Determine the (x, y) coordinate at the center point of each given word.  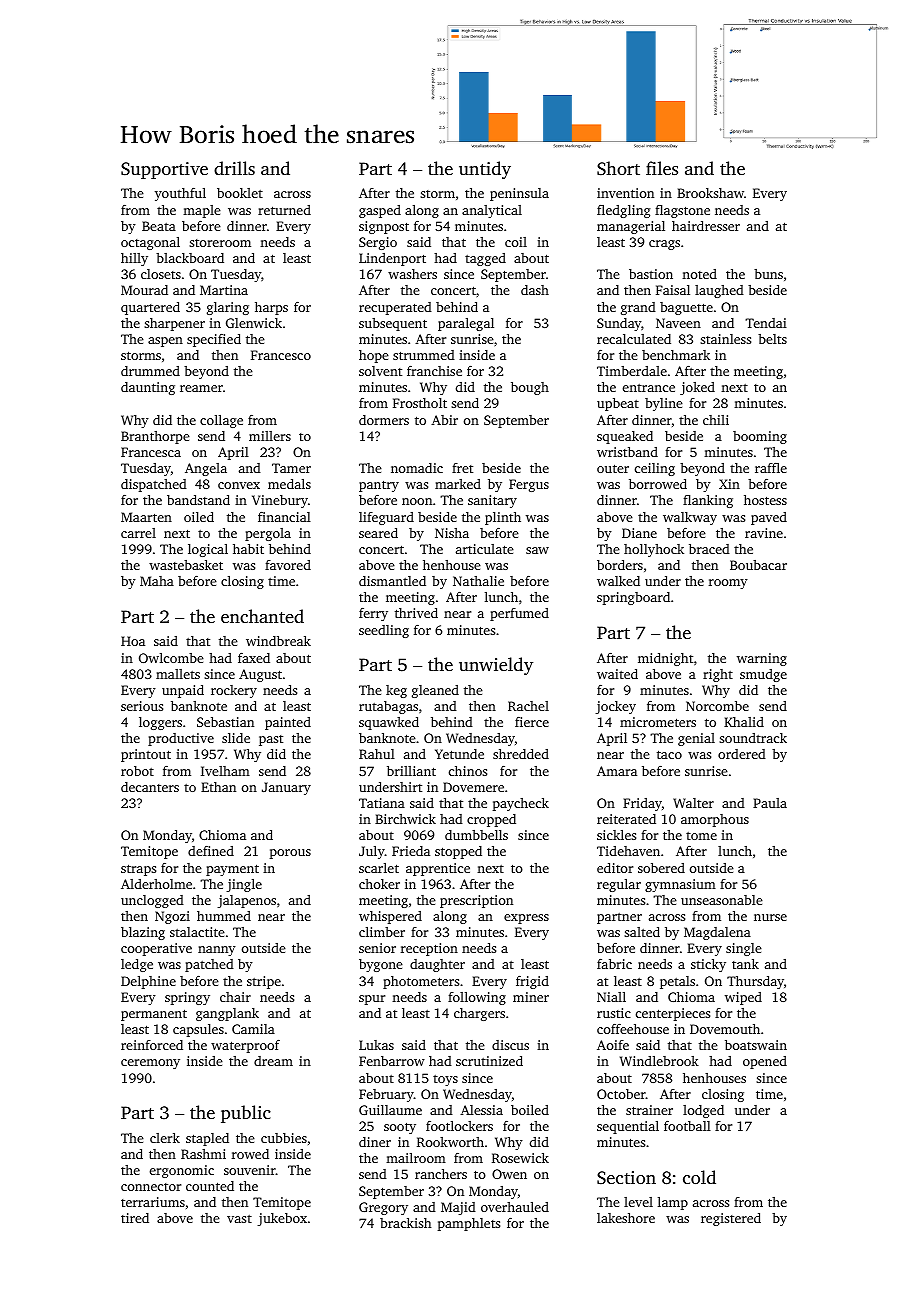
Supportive (164, 170)
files (662, 168)
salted (642, 932)
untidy (485, 170)
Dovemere (473, 787)
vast (239, 1219)
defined (211, 851)
